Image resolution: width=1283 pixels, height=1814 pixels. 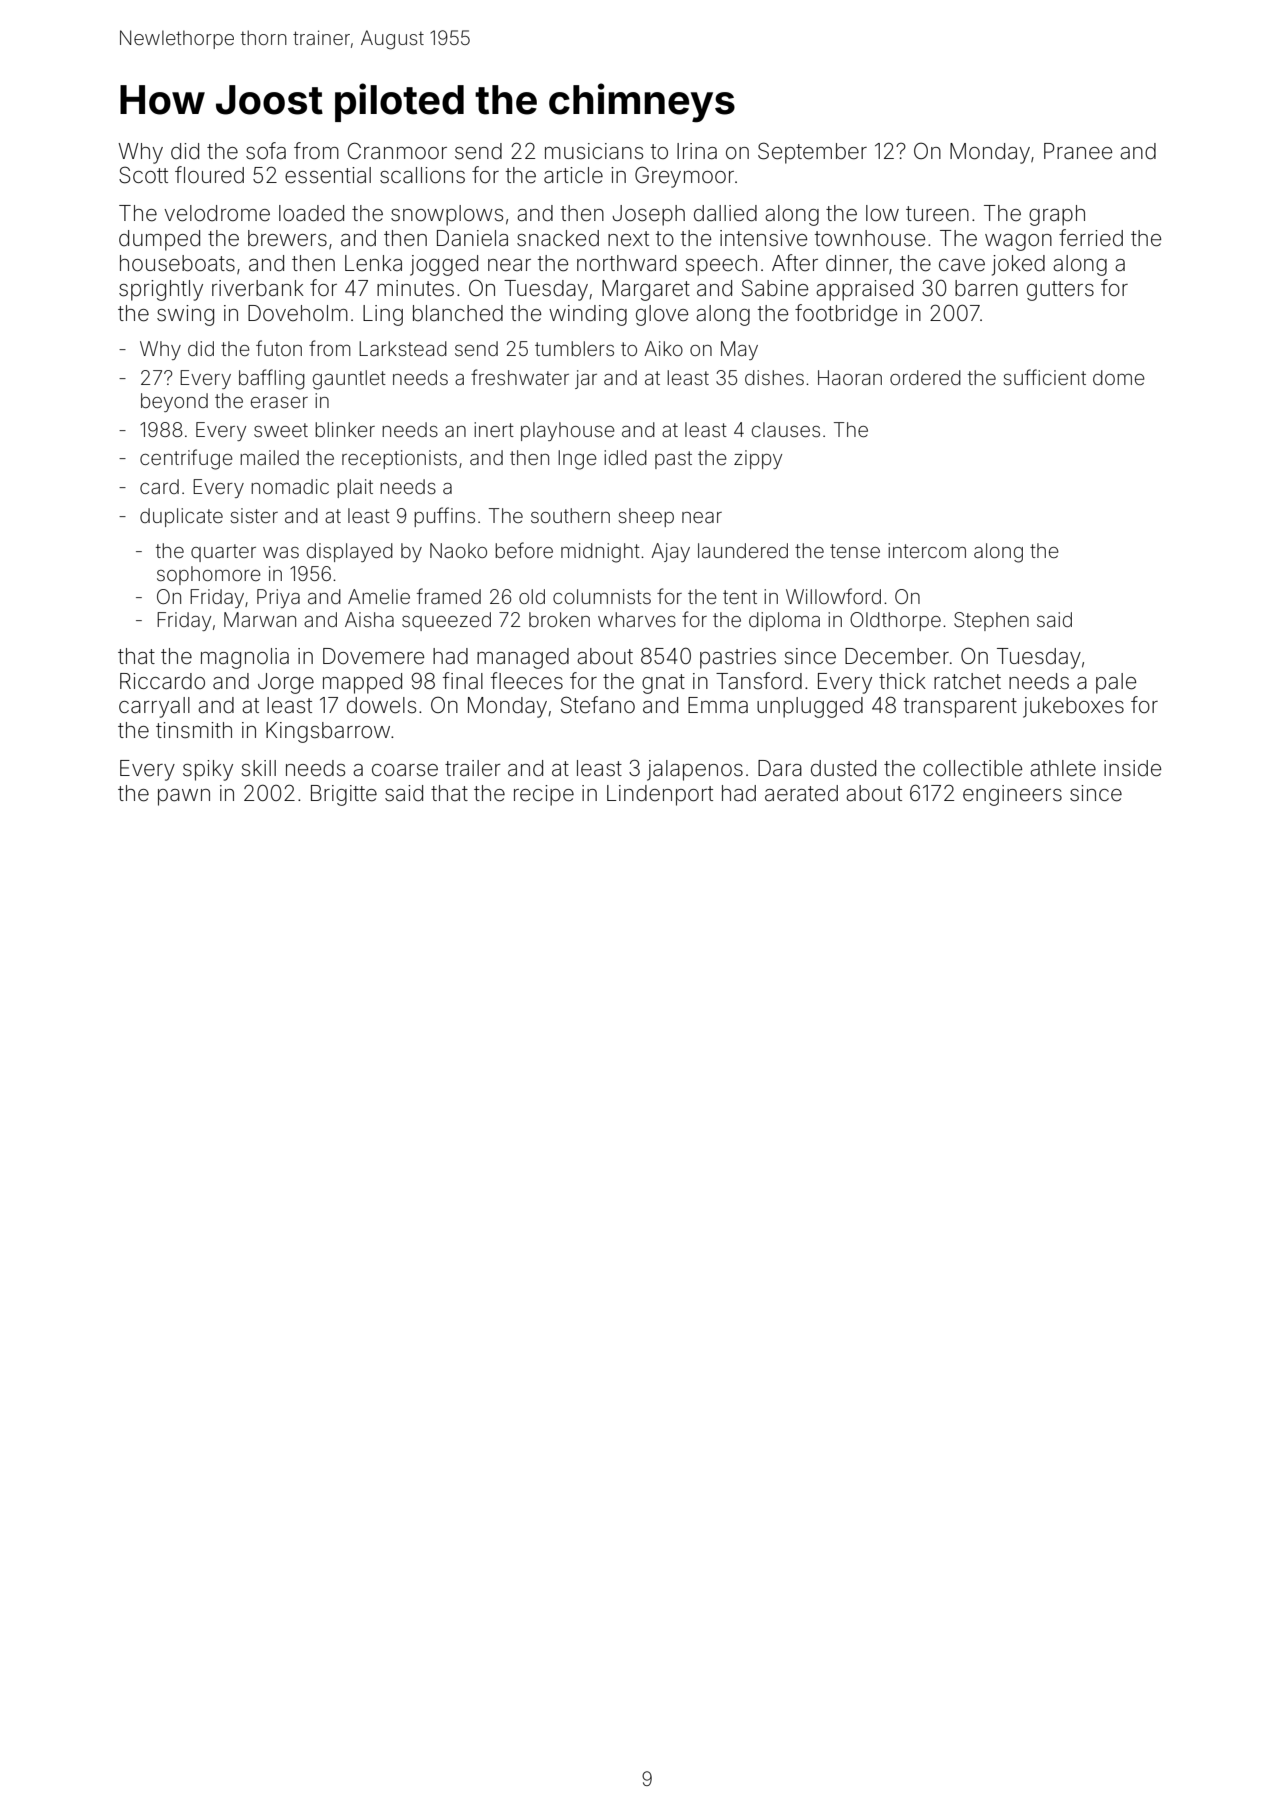 What do you see at coordinates (670, 552) in the image?
I see `Ajay` at bounding box center [670, 552].
